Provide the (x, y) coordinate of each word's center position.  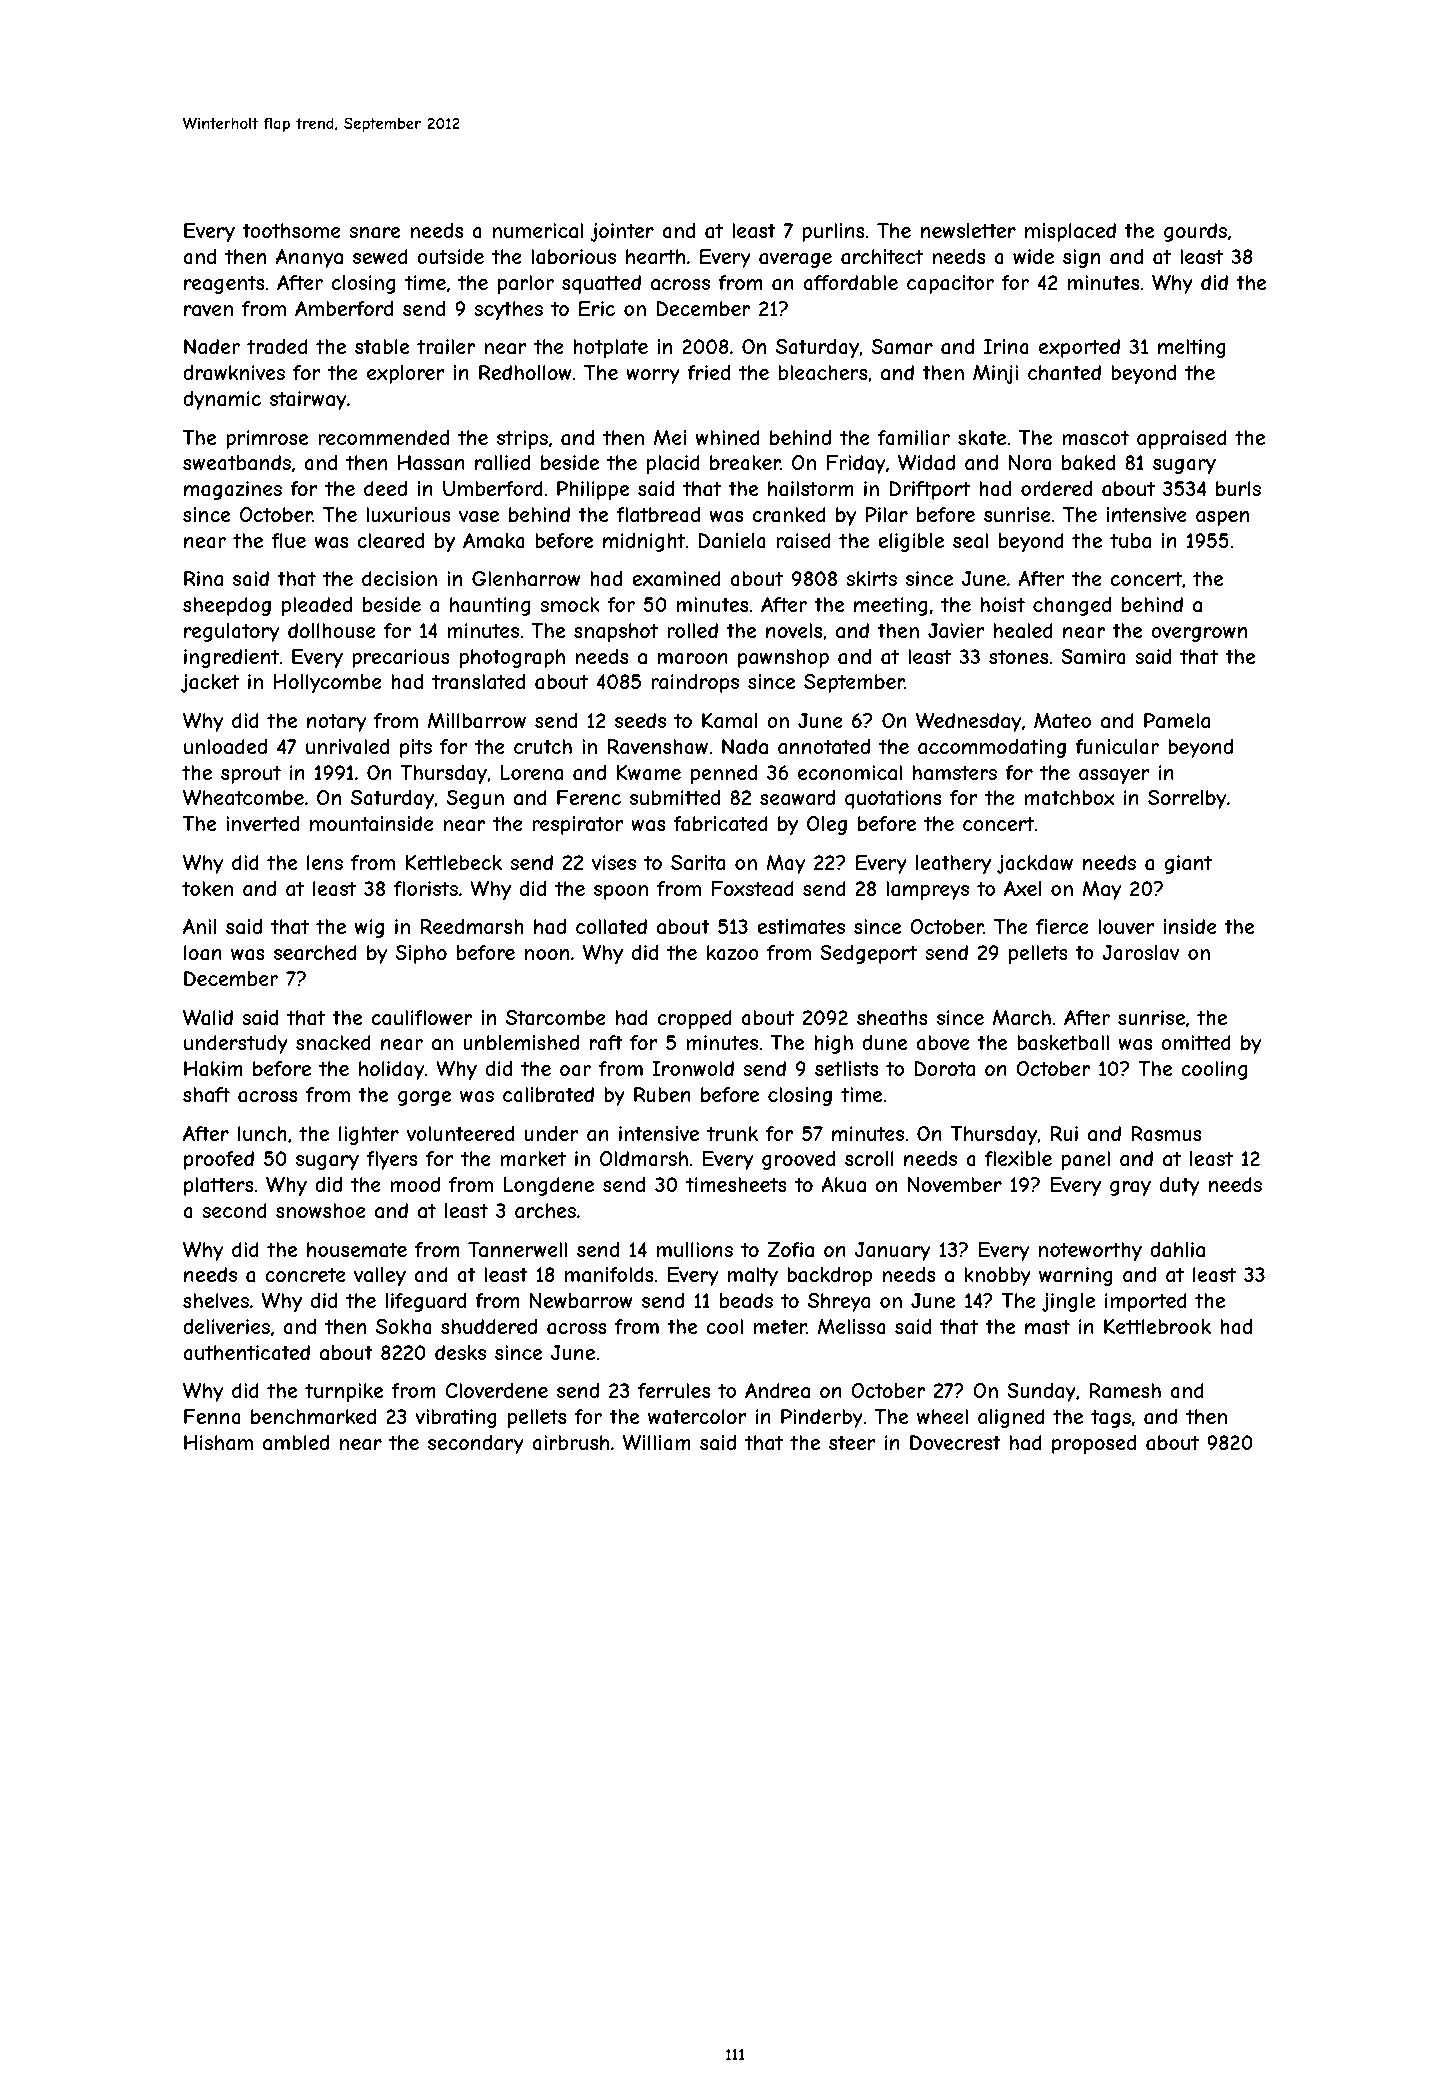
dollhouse (332, 630)
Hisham (218, 1442)
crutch (543, 746)
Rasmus (1166, 1134)
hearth (655, 256)
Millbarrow (477, 720)
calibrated (548, 1095)
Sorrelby (1187, 799)
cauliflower (422, 1017)
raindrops (695, 683)
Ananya (309, 258)
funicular (1117, 747)
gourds (1195, 232)
